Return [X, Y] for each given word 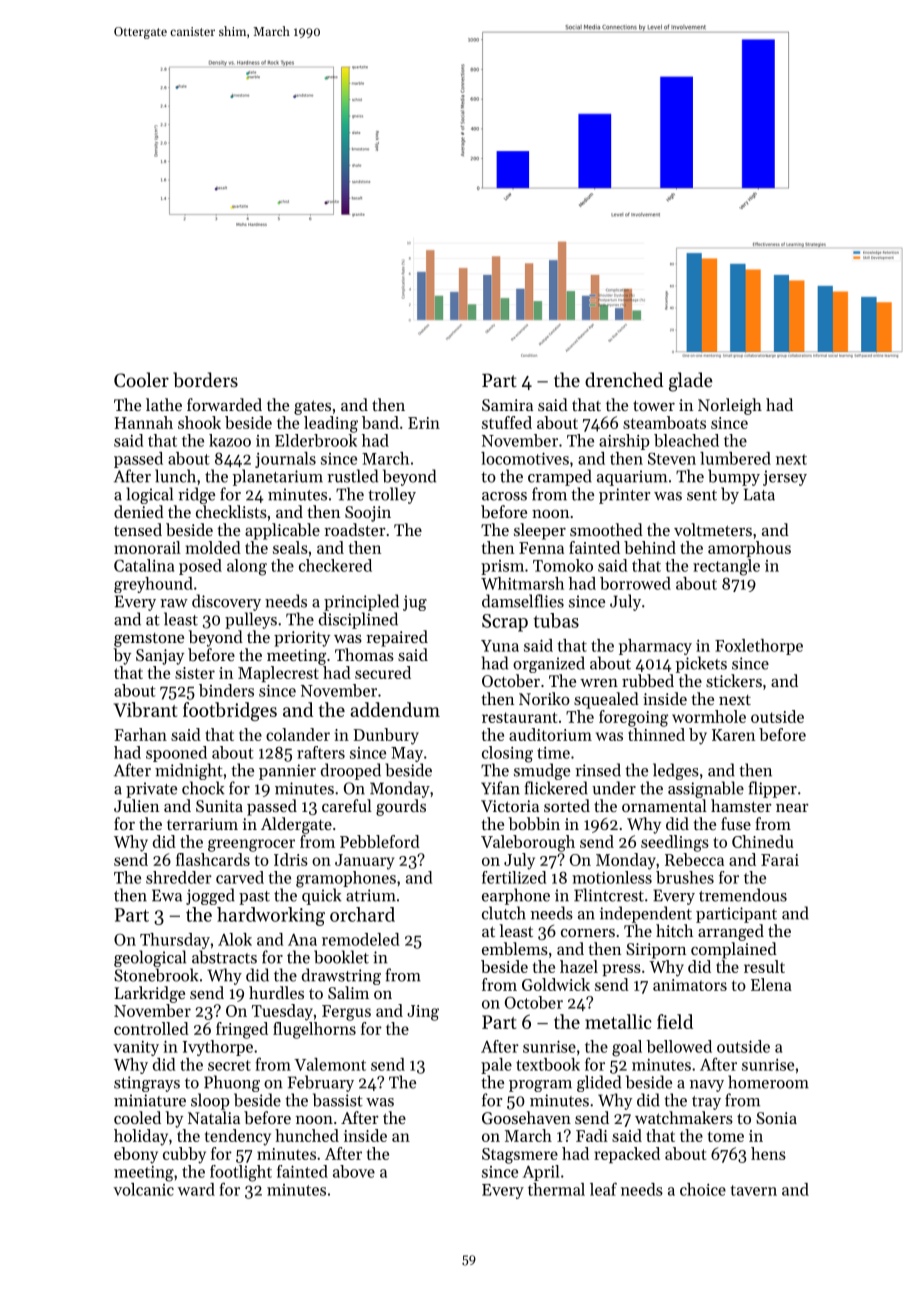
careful [347, 805]
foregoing [633, 718]
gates [312, 407]
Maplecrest [278, 674]
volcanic [143, 1189]
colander [298, 734]
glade [691, 382]
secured [383, 672]
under [614, 788]
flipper [772, 789]
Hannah [143, 422]
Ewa [167, 895]
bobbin [534, 823]
